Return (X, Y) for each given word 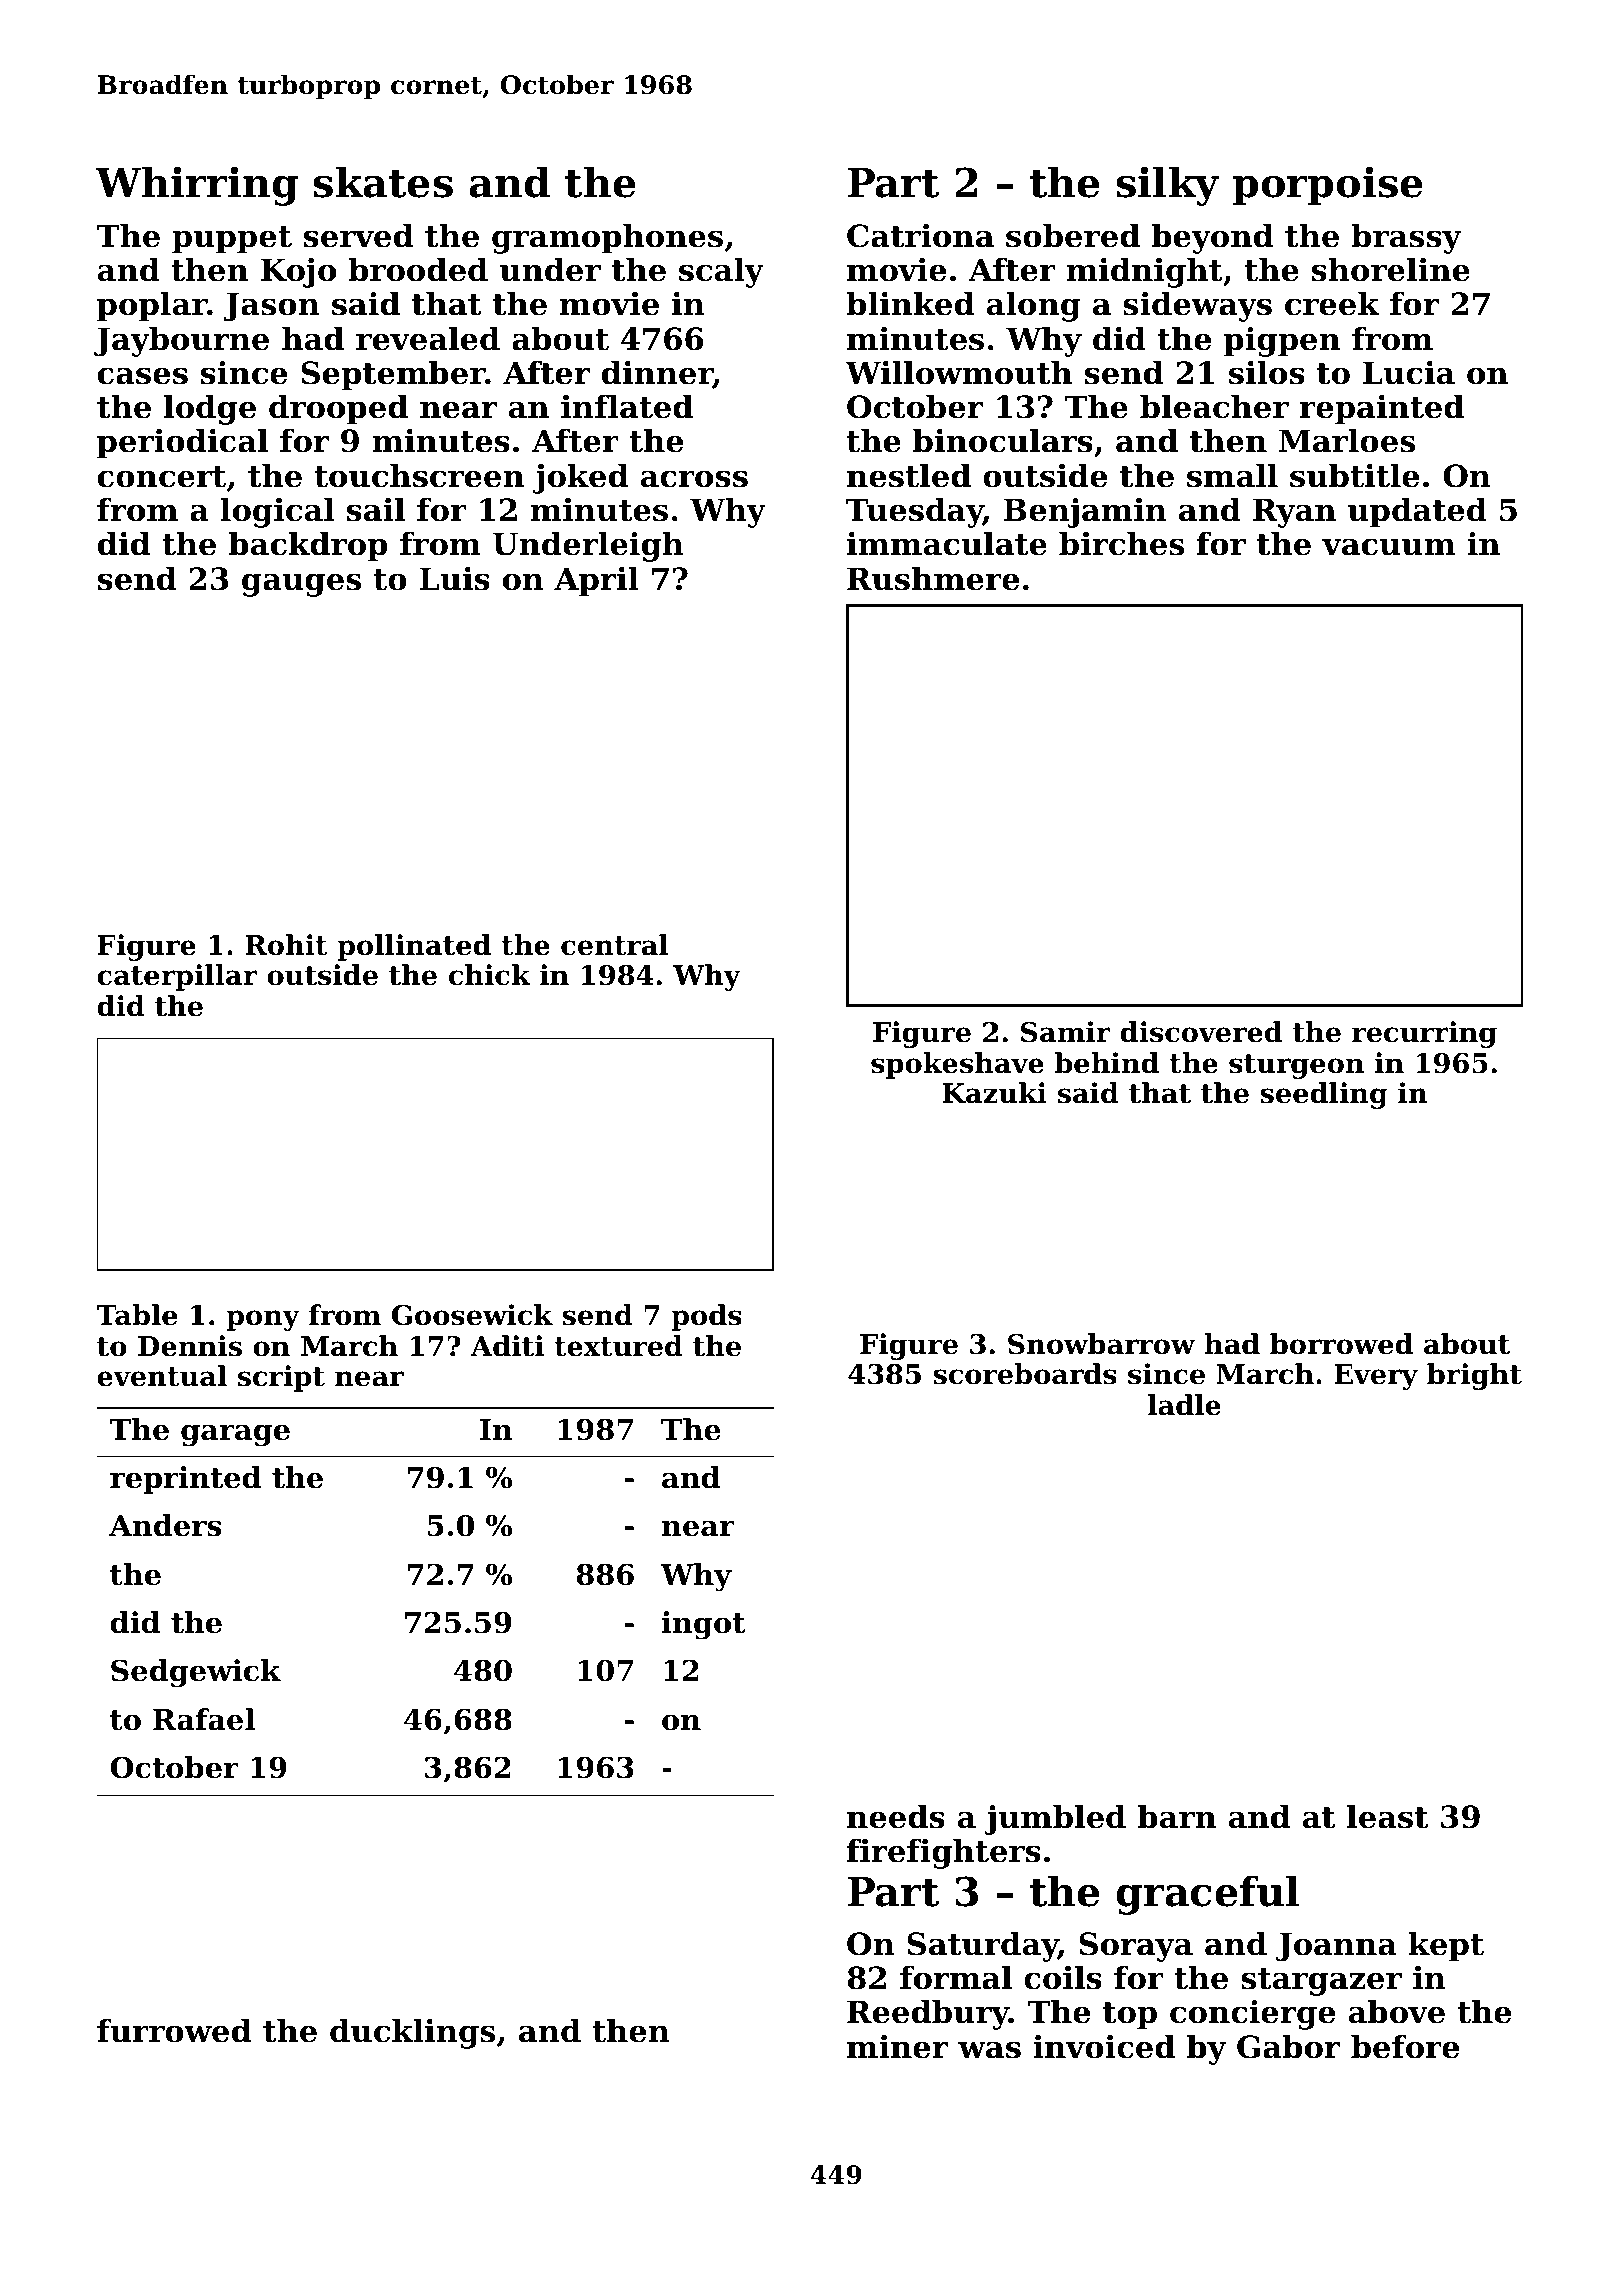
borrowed (1341, 1344)
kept (1446, 1946)
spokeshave (957, 1065)
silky (1167, 186)
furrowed (174, 2030)
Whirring (196, 186)
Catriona (920, 236)
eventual (162, 1376)
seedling (1324, 1095)
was (989, 2050)
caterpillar (177, 977)
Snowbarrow (1101, 1344)
